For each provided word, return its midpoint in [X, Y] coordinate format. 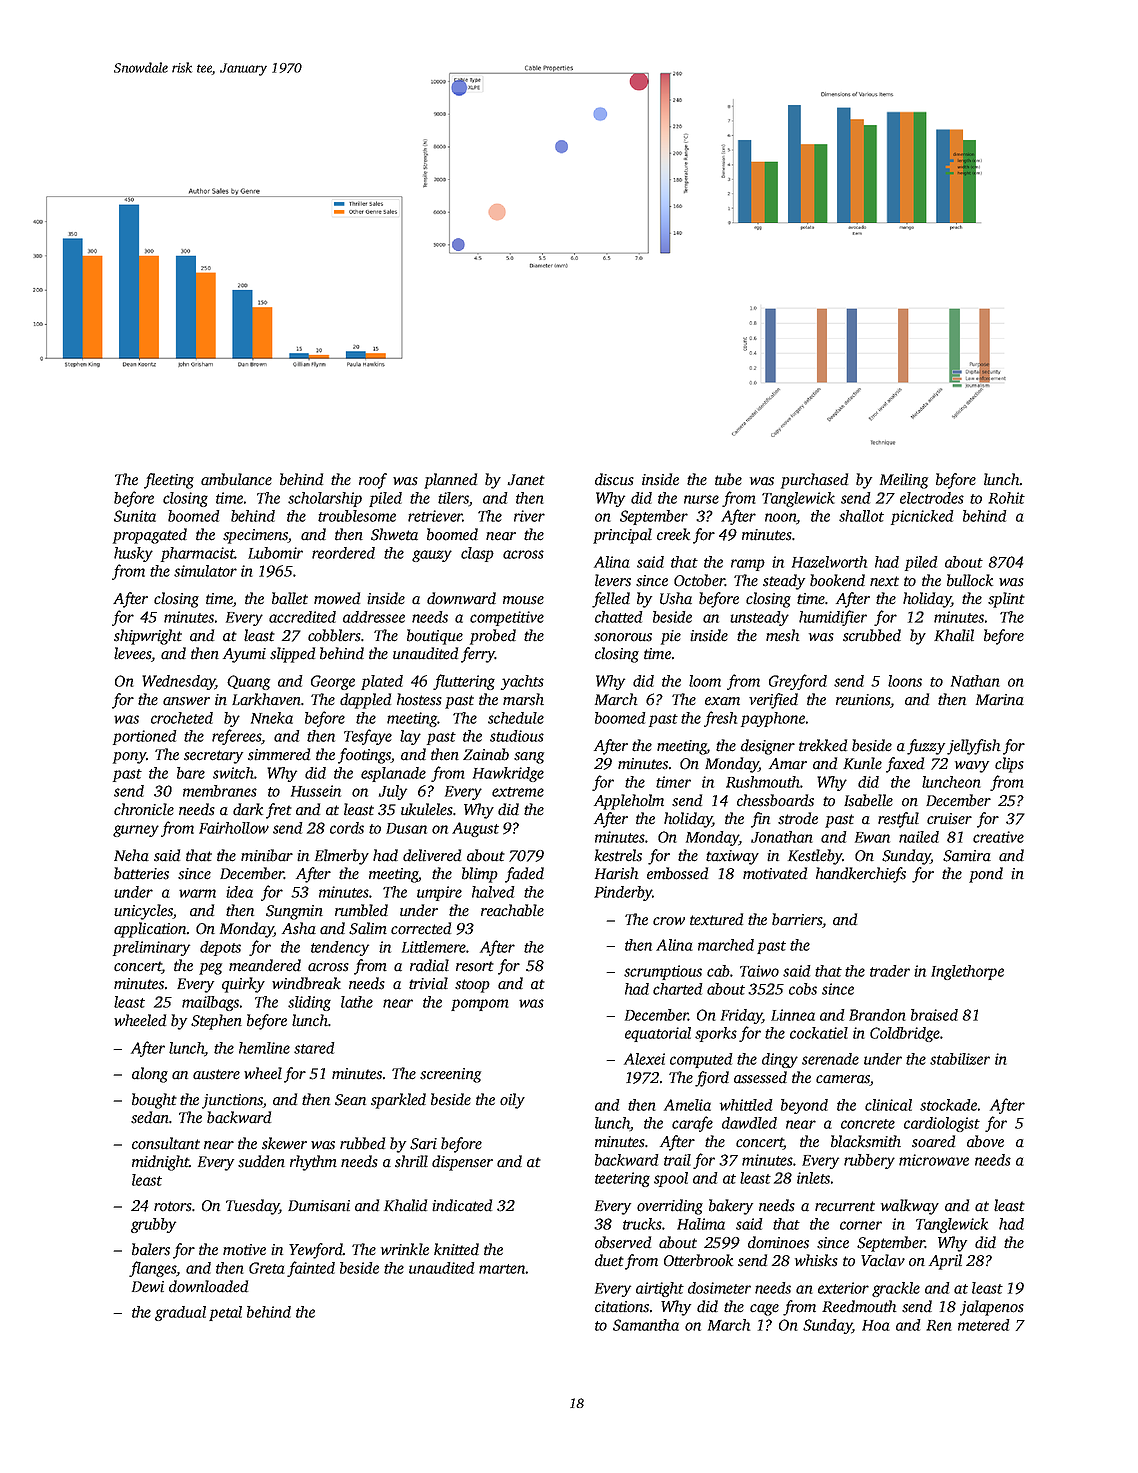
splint [1006, 600]
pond [986, 875]
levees [132, 653]
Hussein [316, 791]
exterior [843, 1288]
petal [225, 1313]
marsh [523, 699]
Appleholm [629, 802]
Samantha [646, 1325]
